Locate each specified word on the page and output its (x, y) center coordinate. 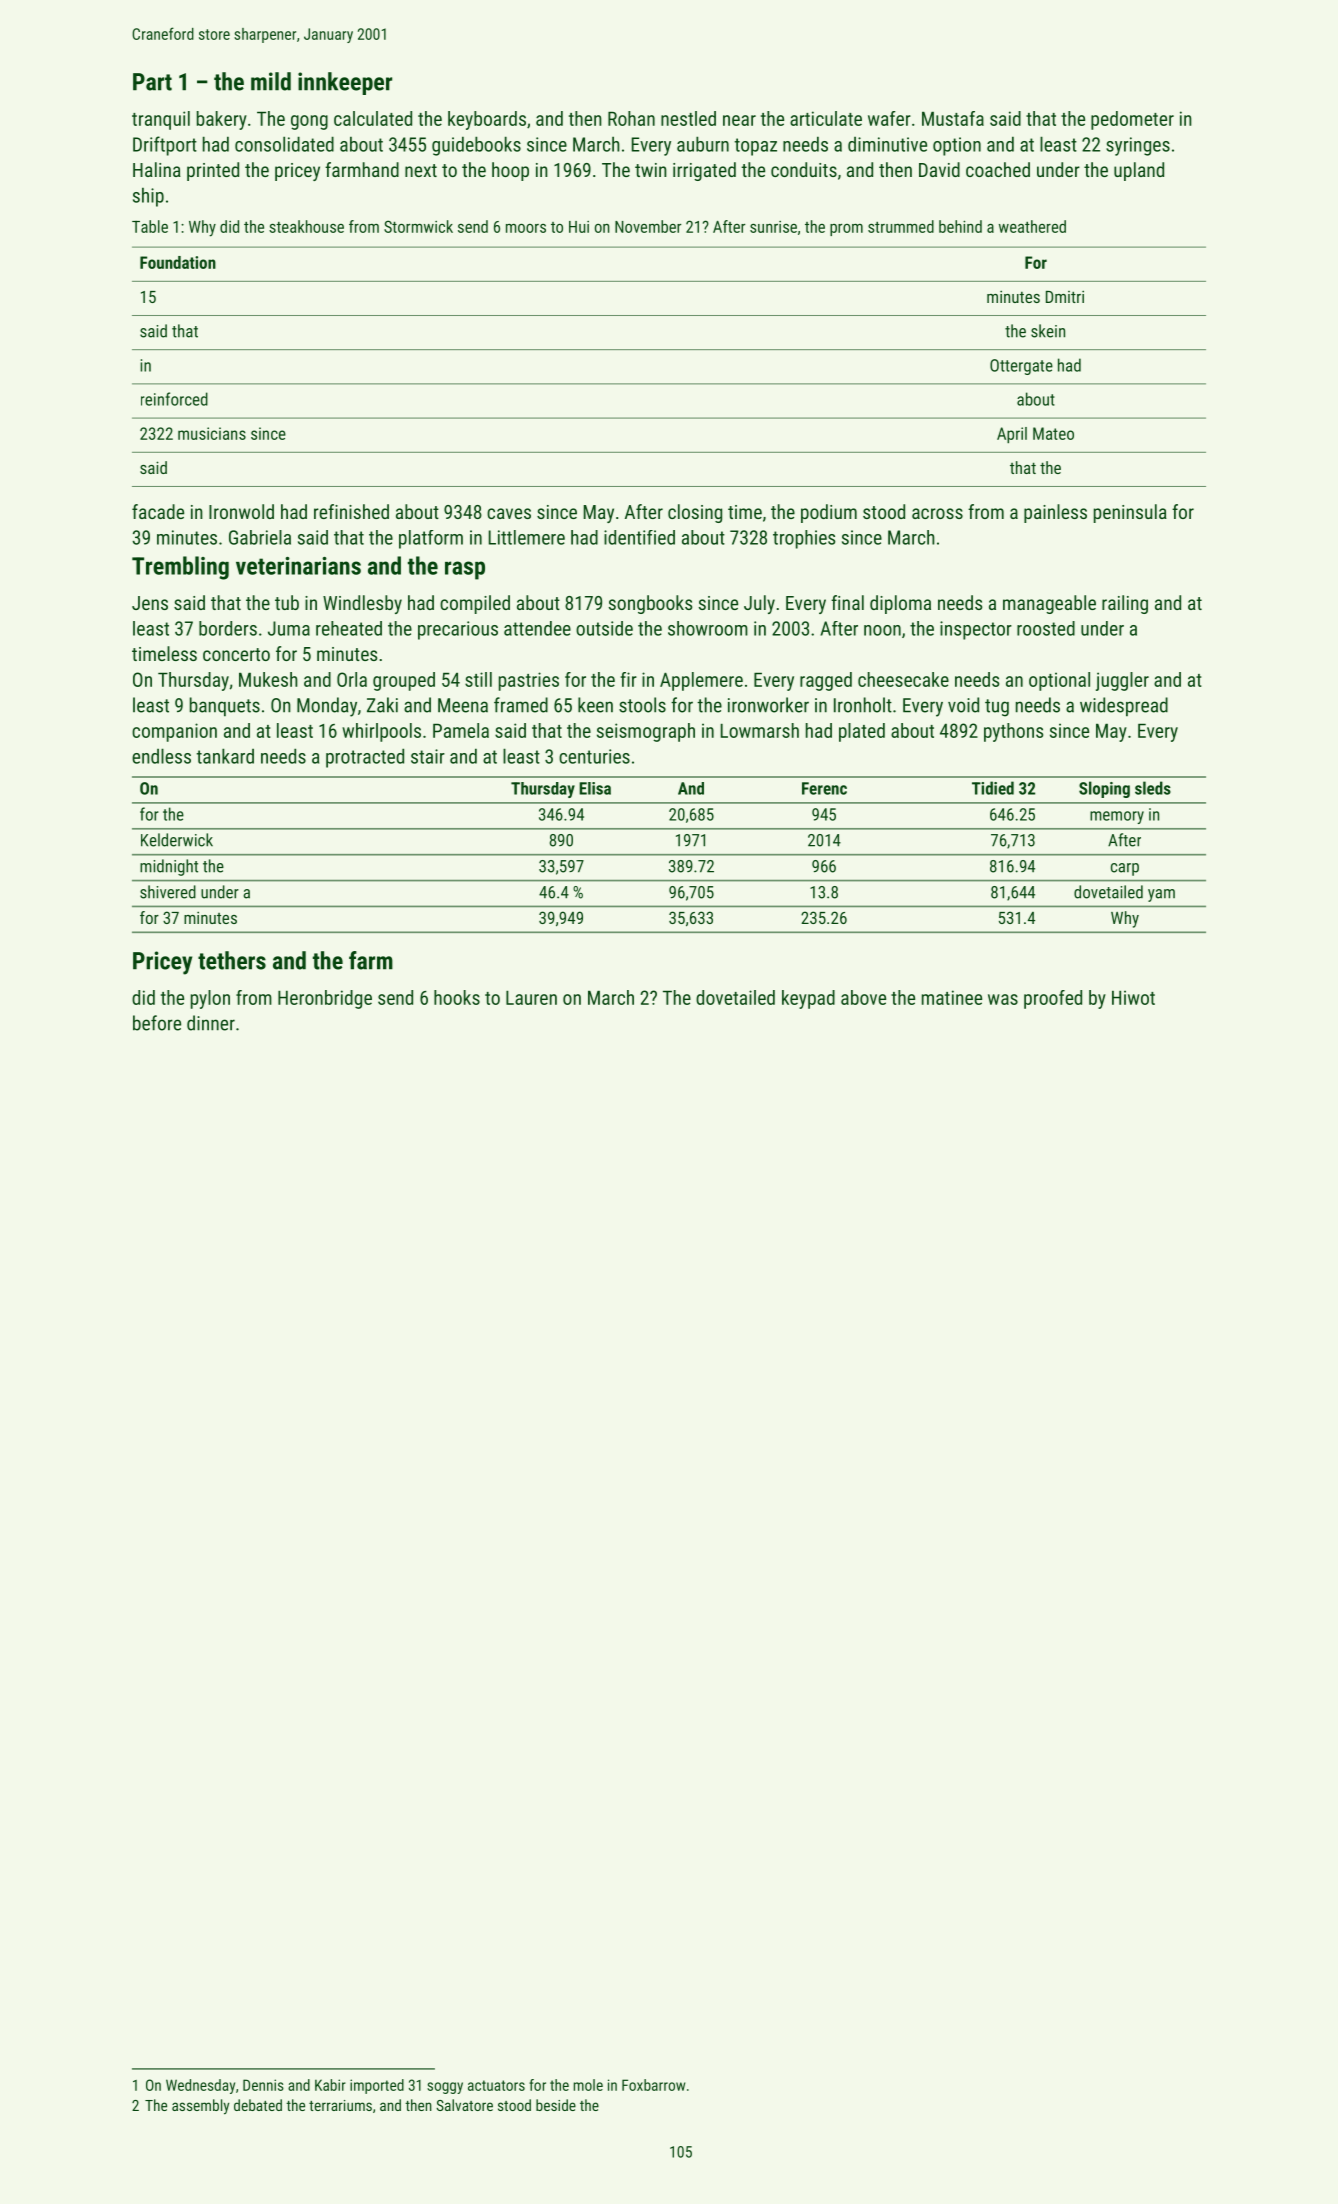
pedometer (1132, 120)
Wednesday (200, 2086)
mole (588, 2085)
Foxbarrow (653, 2085)
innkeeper (345, 83)
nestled (688, 118)
